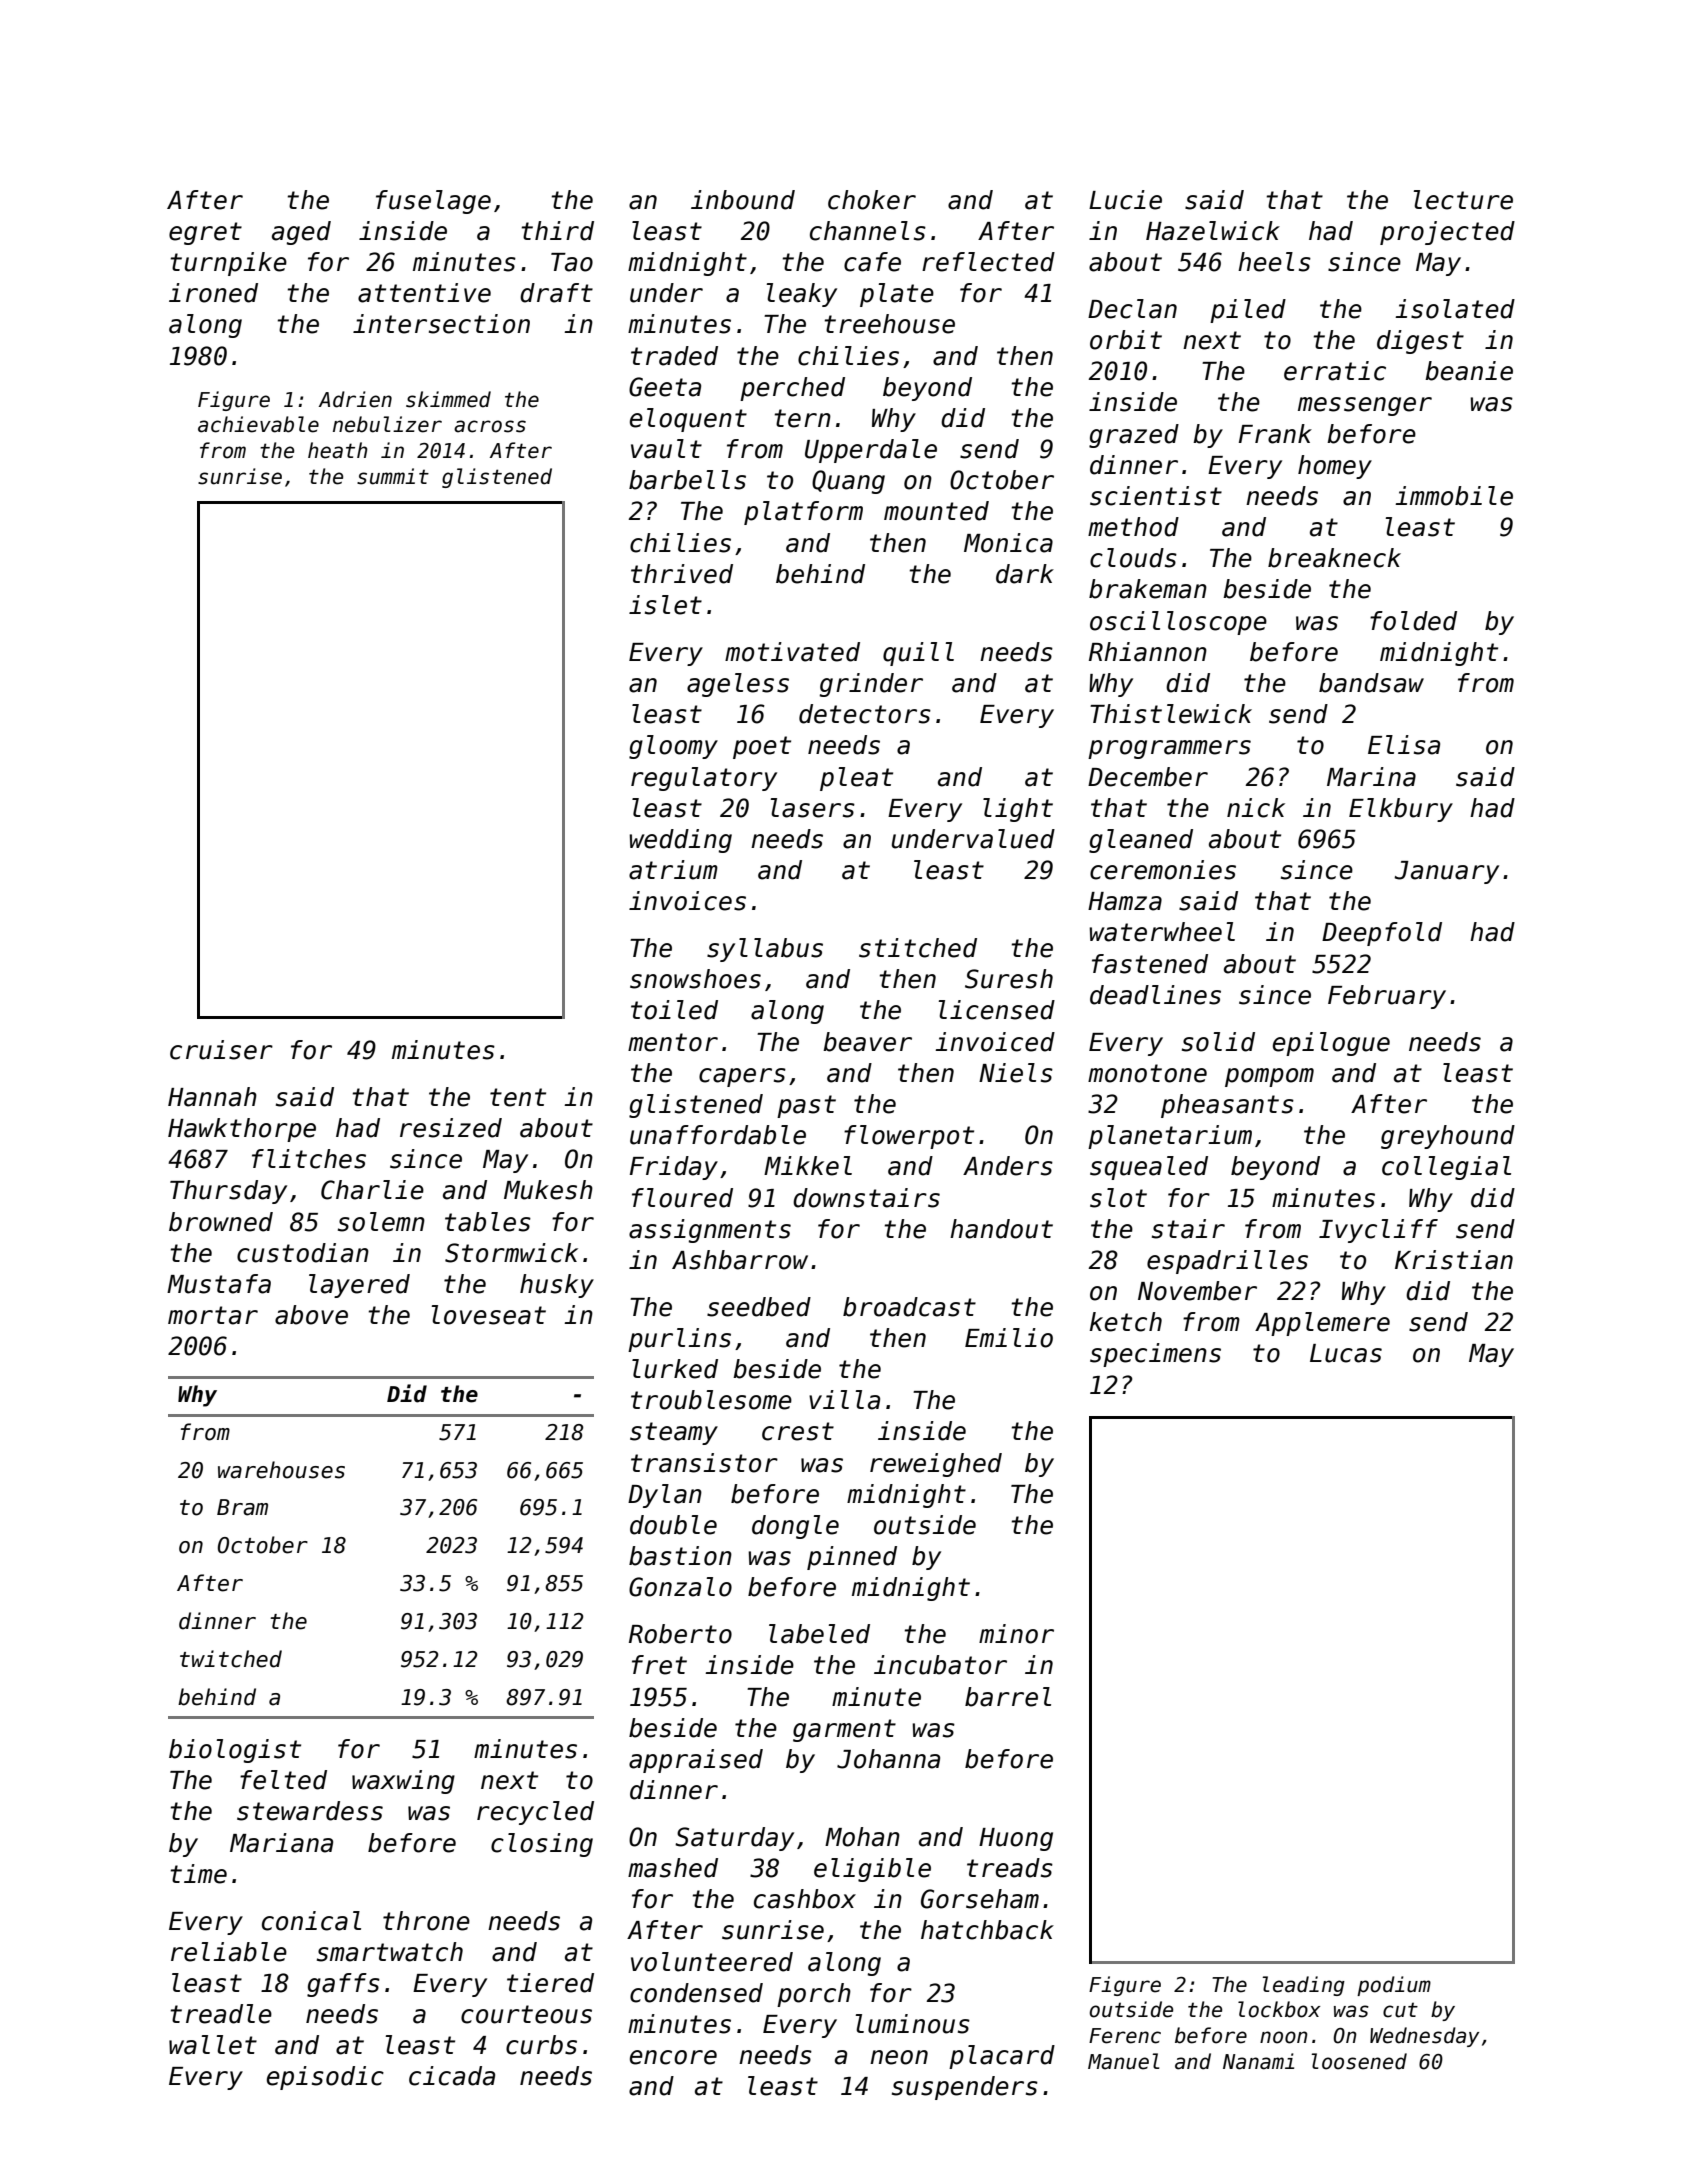 The width and height of the document is (1683, 2178). Describe the element at coordinates (872, 200) in the document. I see `choker` at that location.
